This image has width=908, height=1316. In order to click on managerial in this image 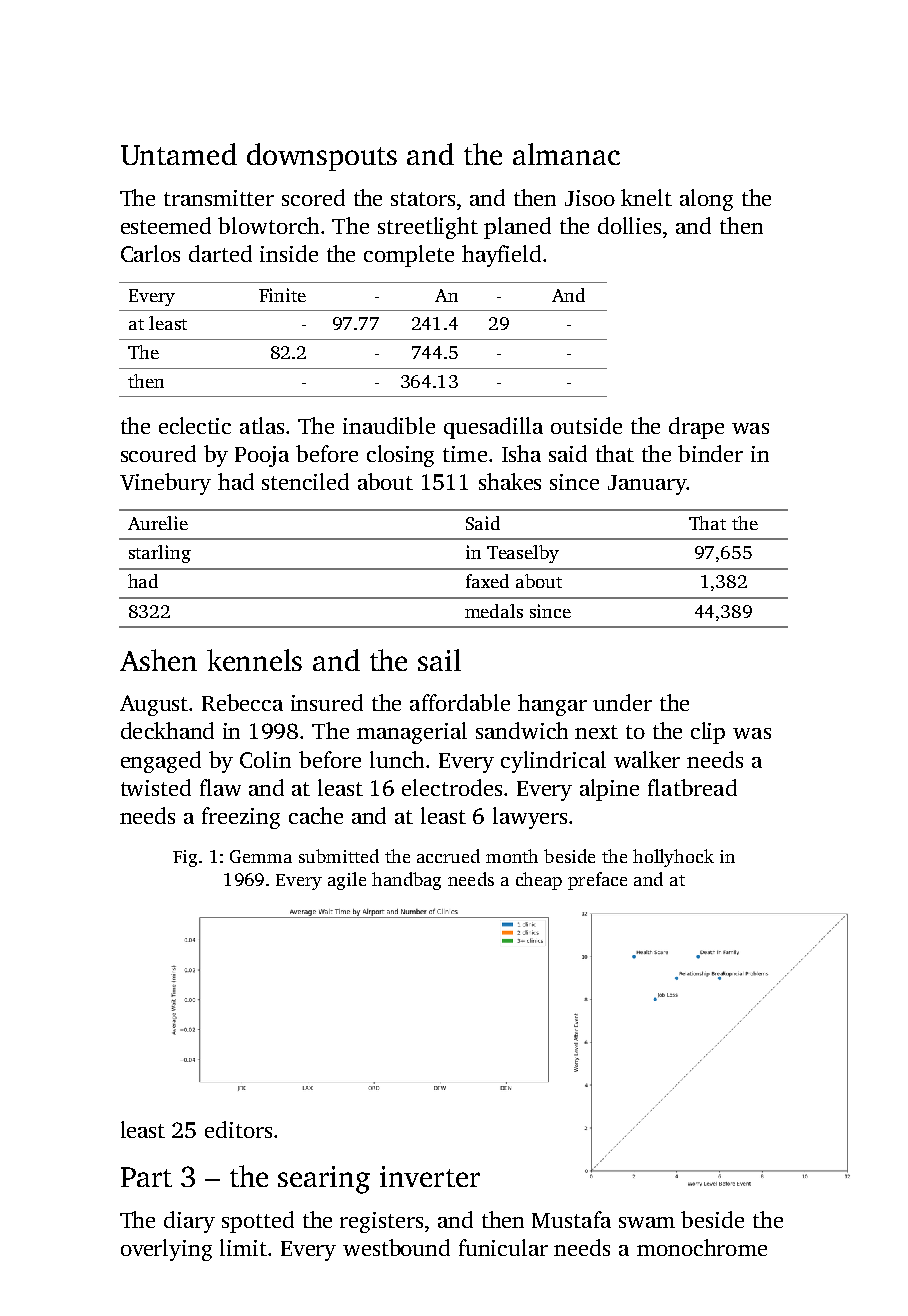, I will do `click(412, 733)`.
